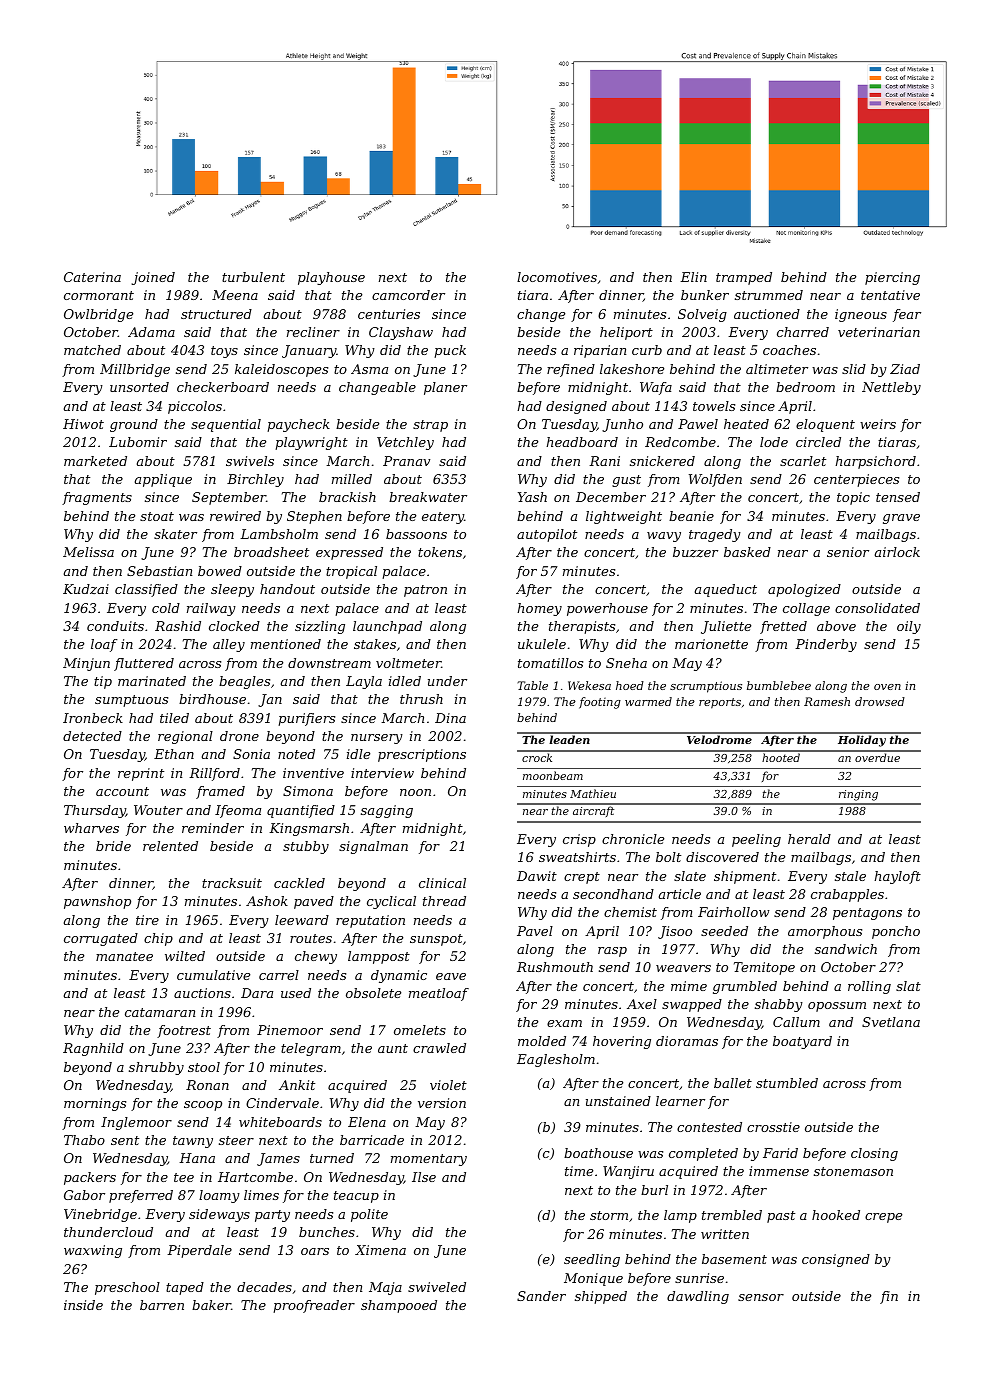 The image size is (984, 1397). What do you see at coordinates (255, 480) in the screenshot?
I see `Birchley` at bounding box center [255, 480].
